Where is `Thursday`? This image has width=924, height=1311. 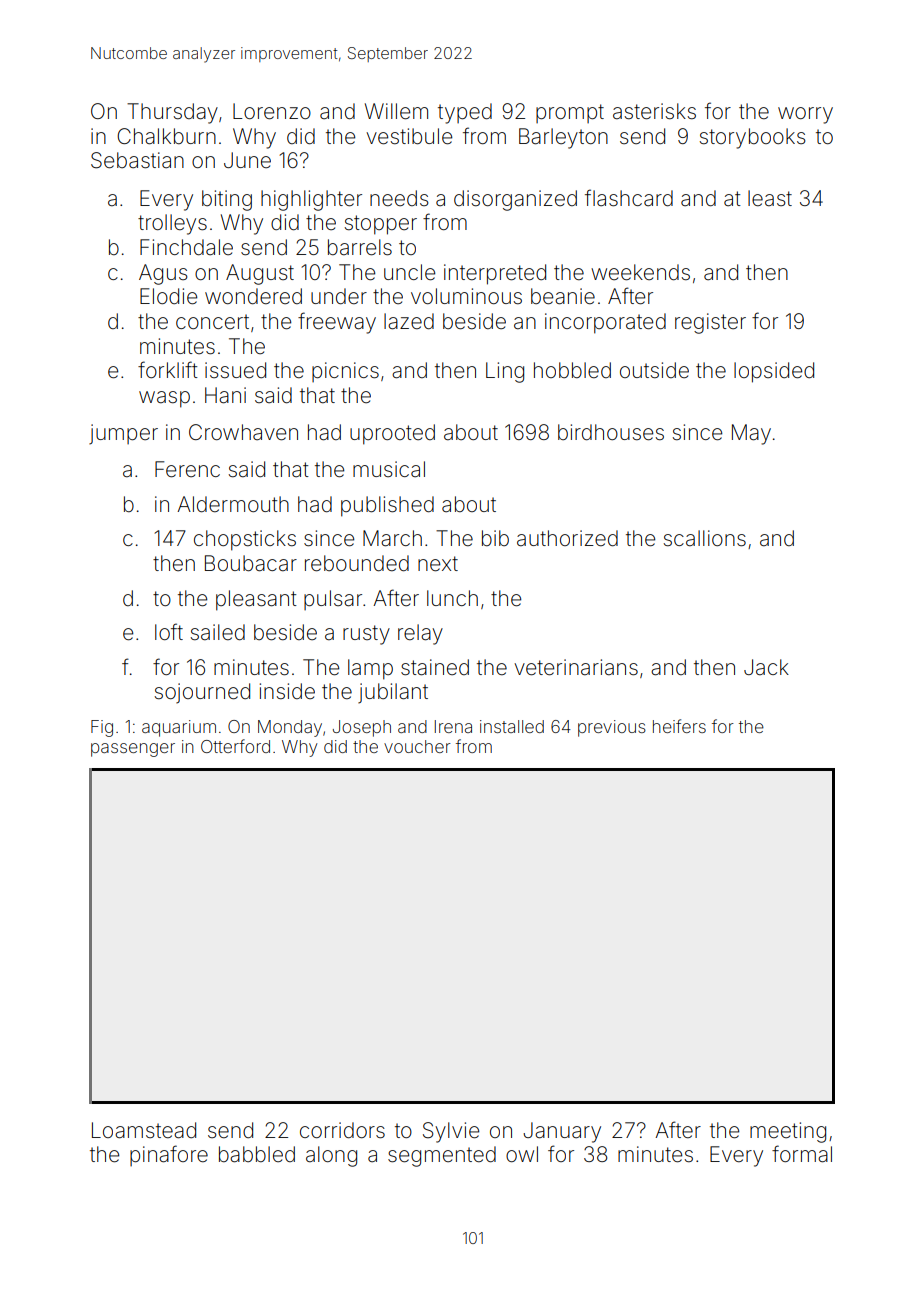
Thursday is located at coordinates (172, 113).
